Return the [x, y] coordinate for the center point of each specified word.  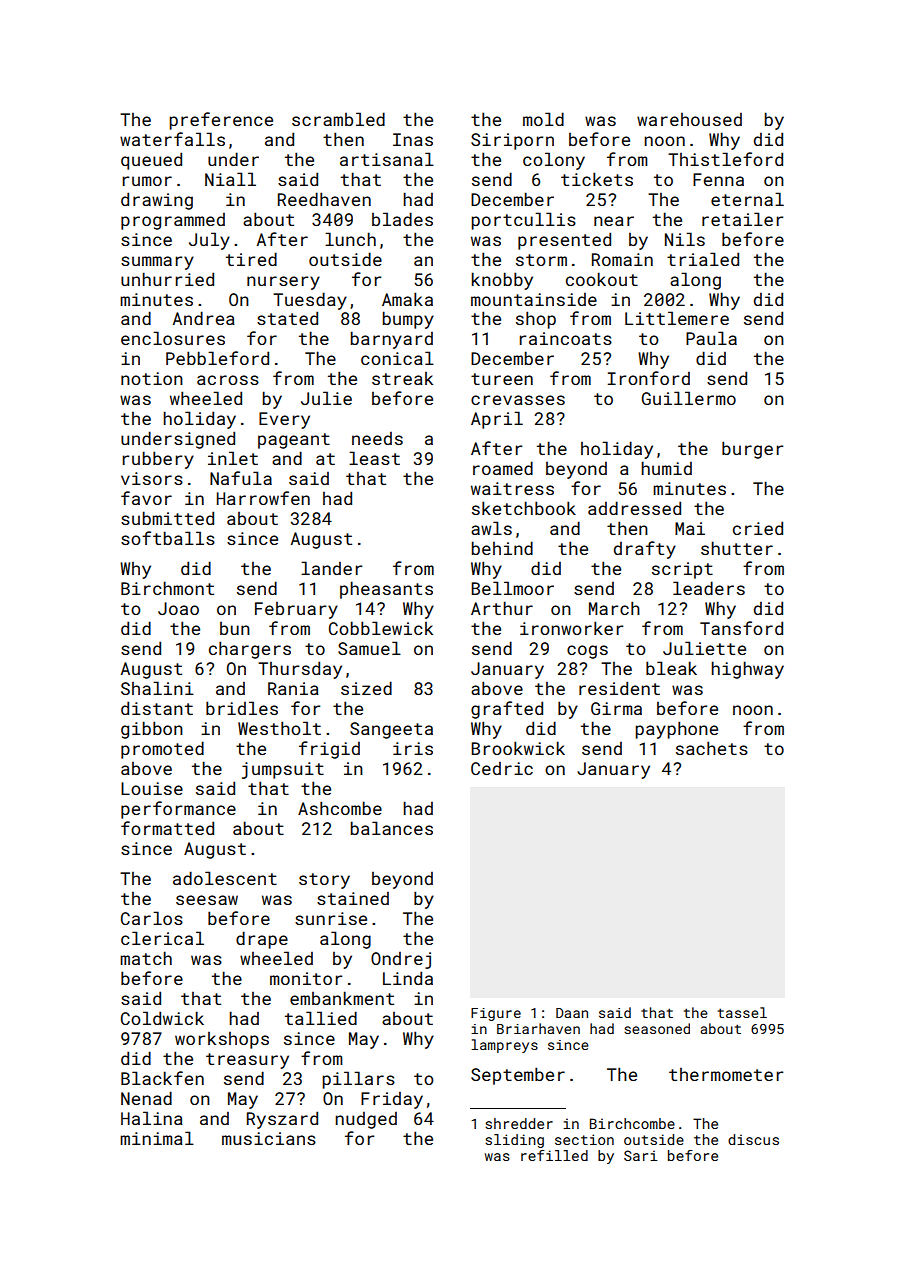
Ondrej [401, 960]
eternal [747, 199]
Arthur [502, 608]
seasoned [657, 1028]
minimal [157, 1138]
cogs [587, 652]
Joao [178, 608]
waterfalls [172, 139]
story [324, 881]
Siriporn [512, 141]
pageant [294, 441]
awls [491, 528]
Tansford [741, 628]
